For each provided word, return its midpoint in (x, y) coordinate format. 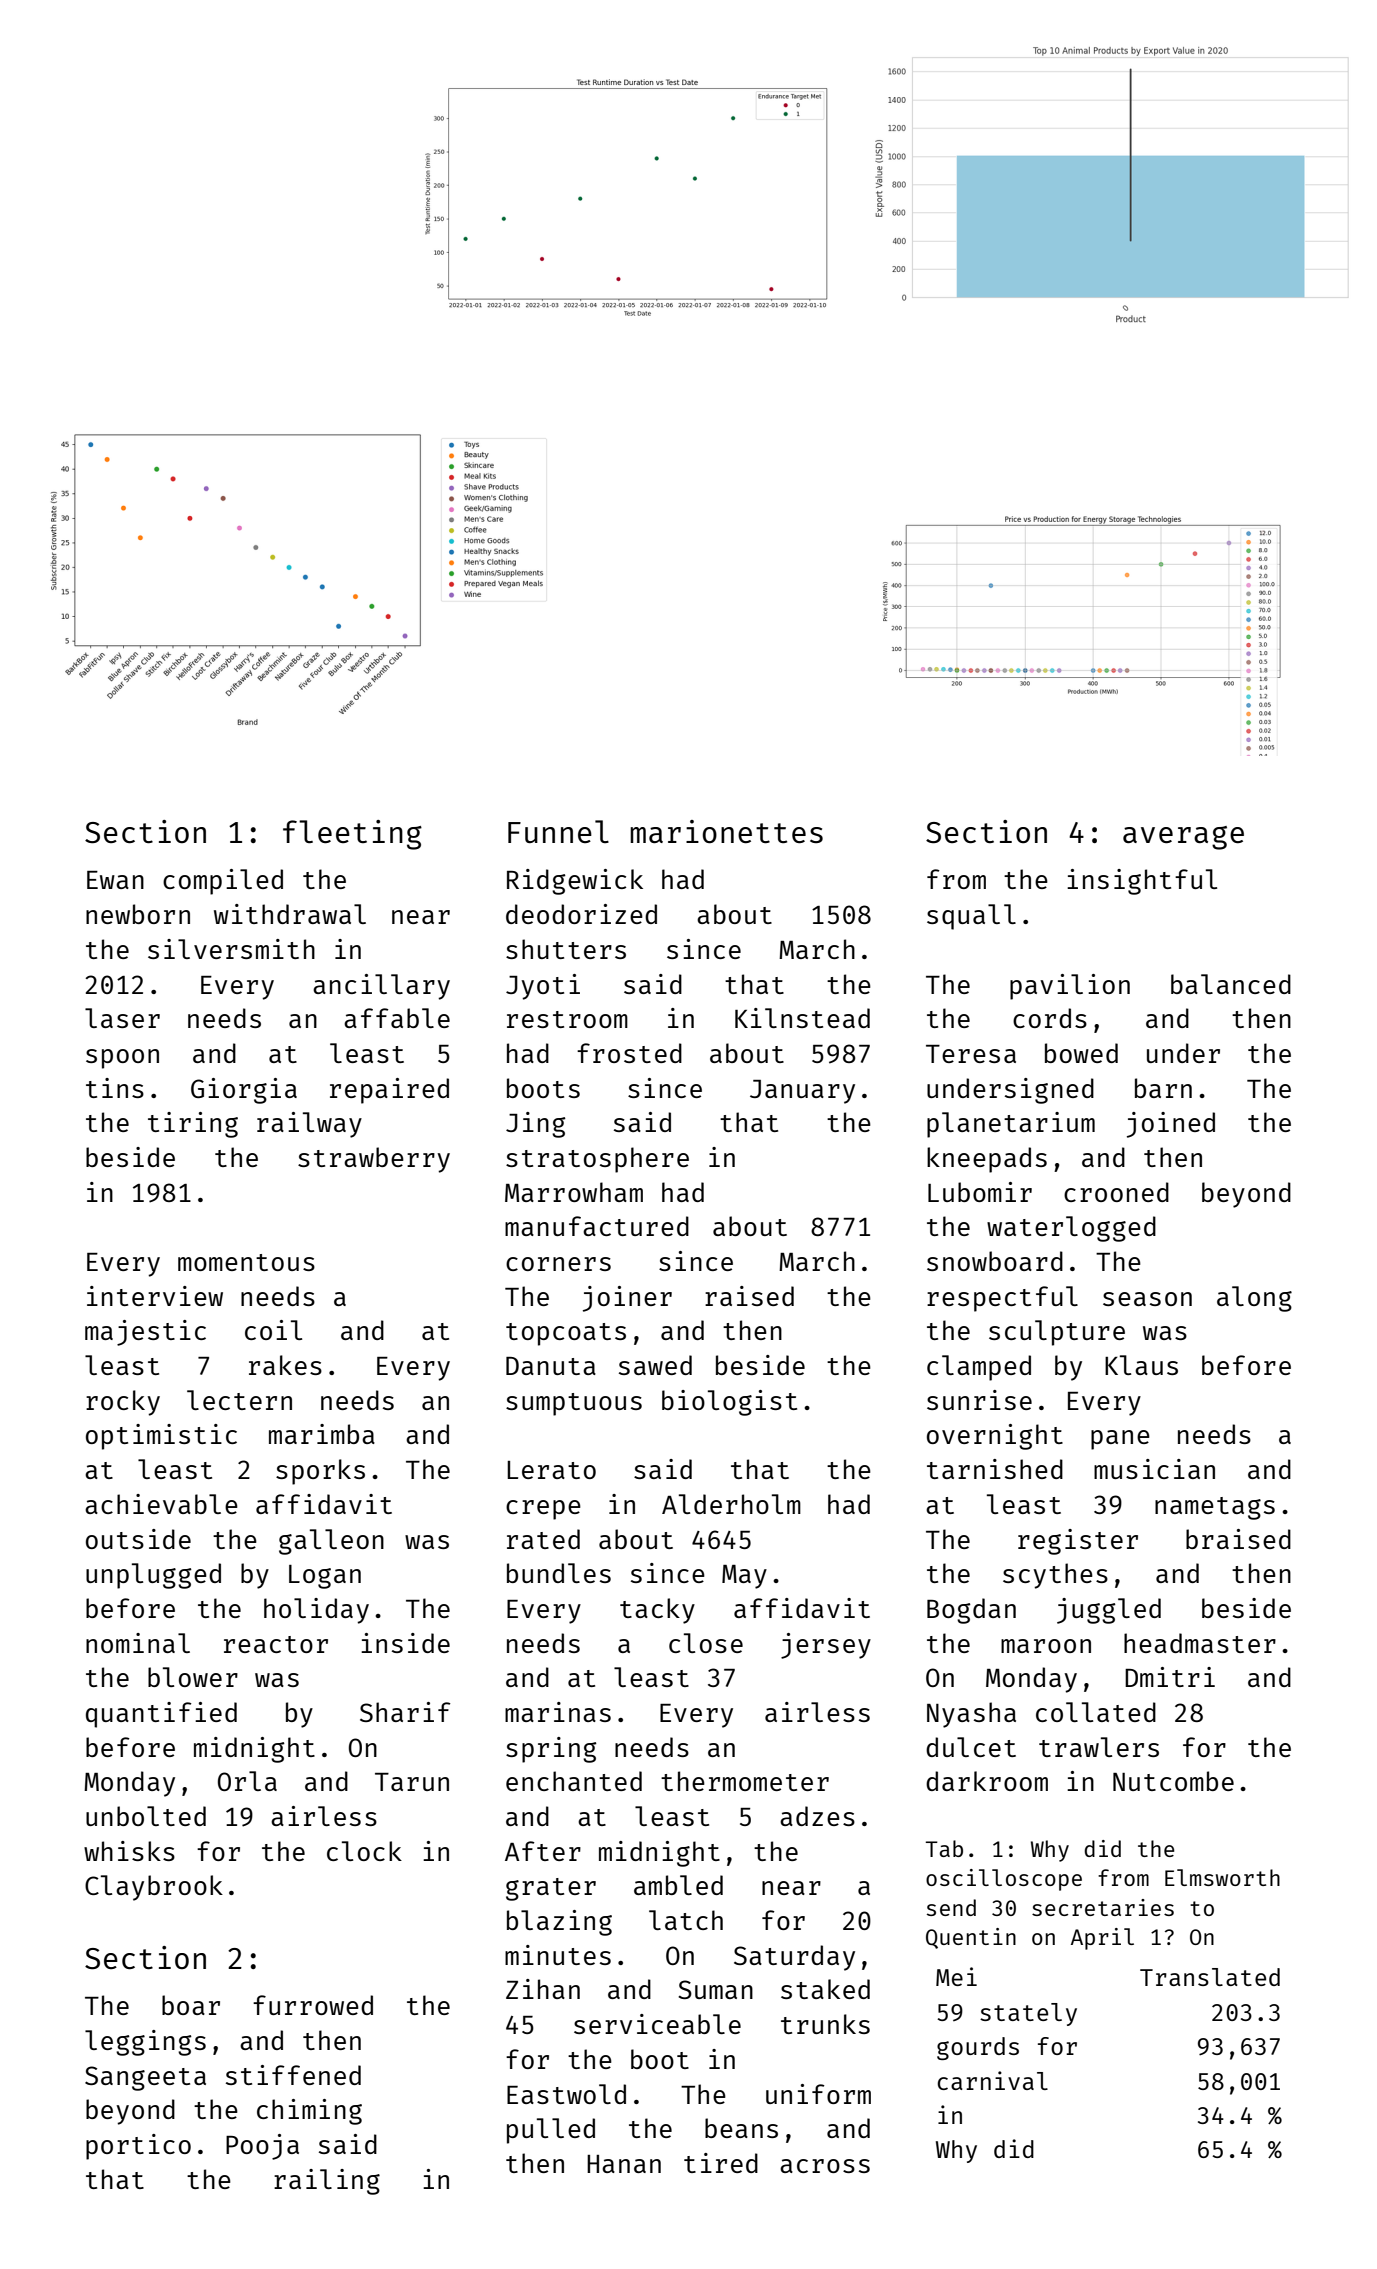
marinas (558, 1712)
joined (1171, 1125)
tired (721, 2163)
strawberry (374, 1160)
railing (327, 2182)
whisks (129, 1851)
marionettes (726, 832)
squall (971, 917)
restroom (567, 1019)
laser (122, 1018)
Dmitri (1170, 1677)
